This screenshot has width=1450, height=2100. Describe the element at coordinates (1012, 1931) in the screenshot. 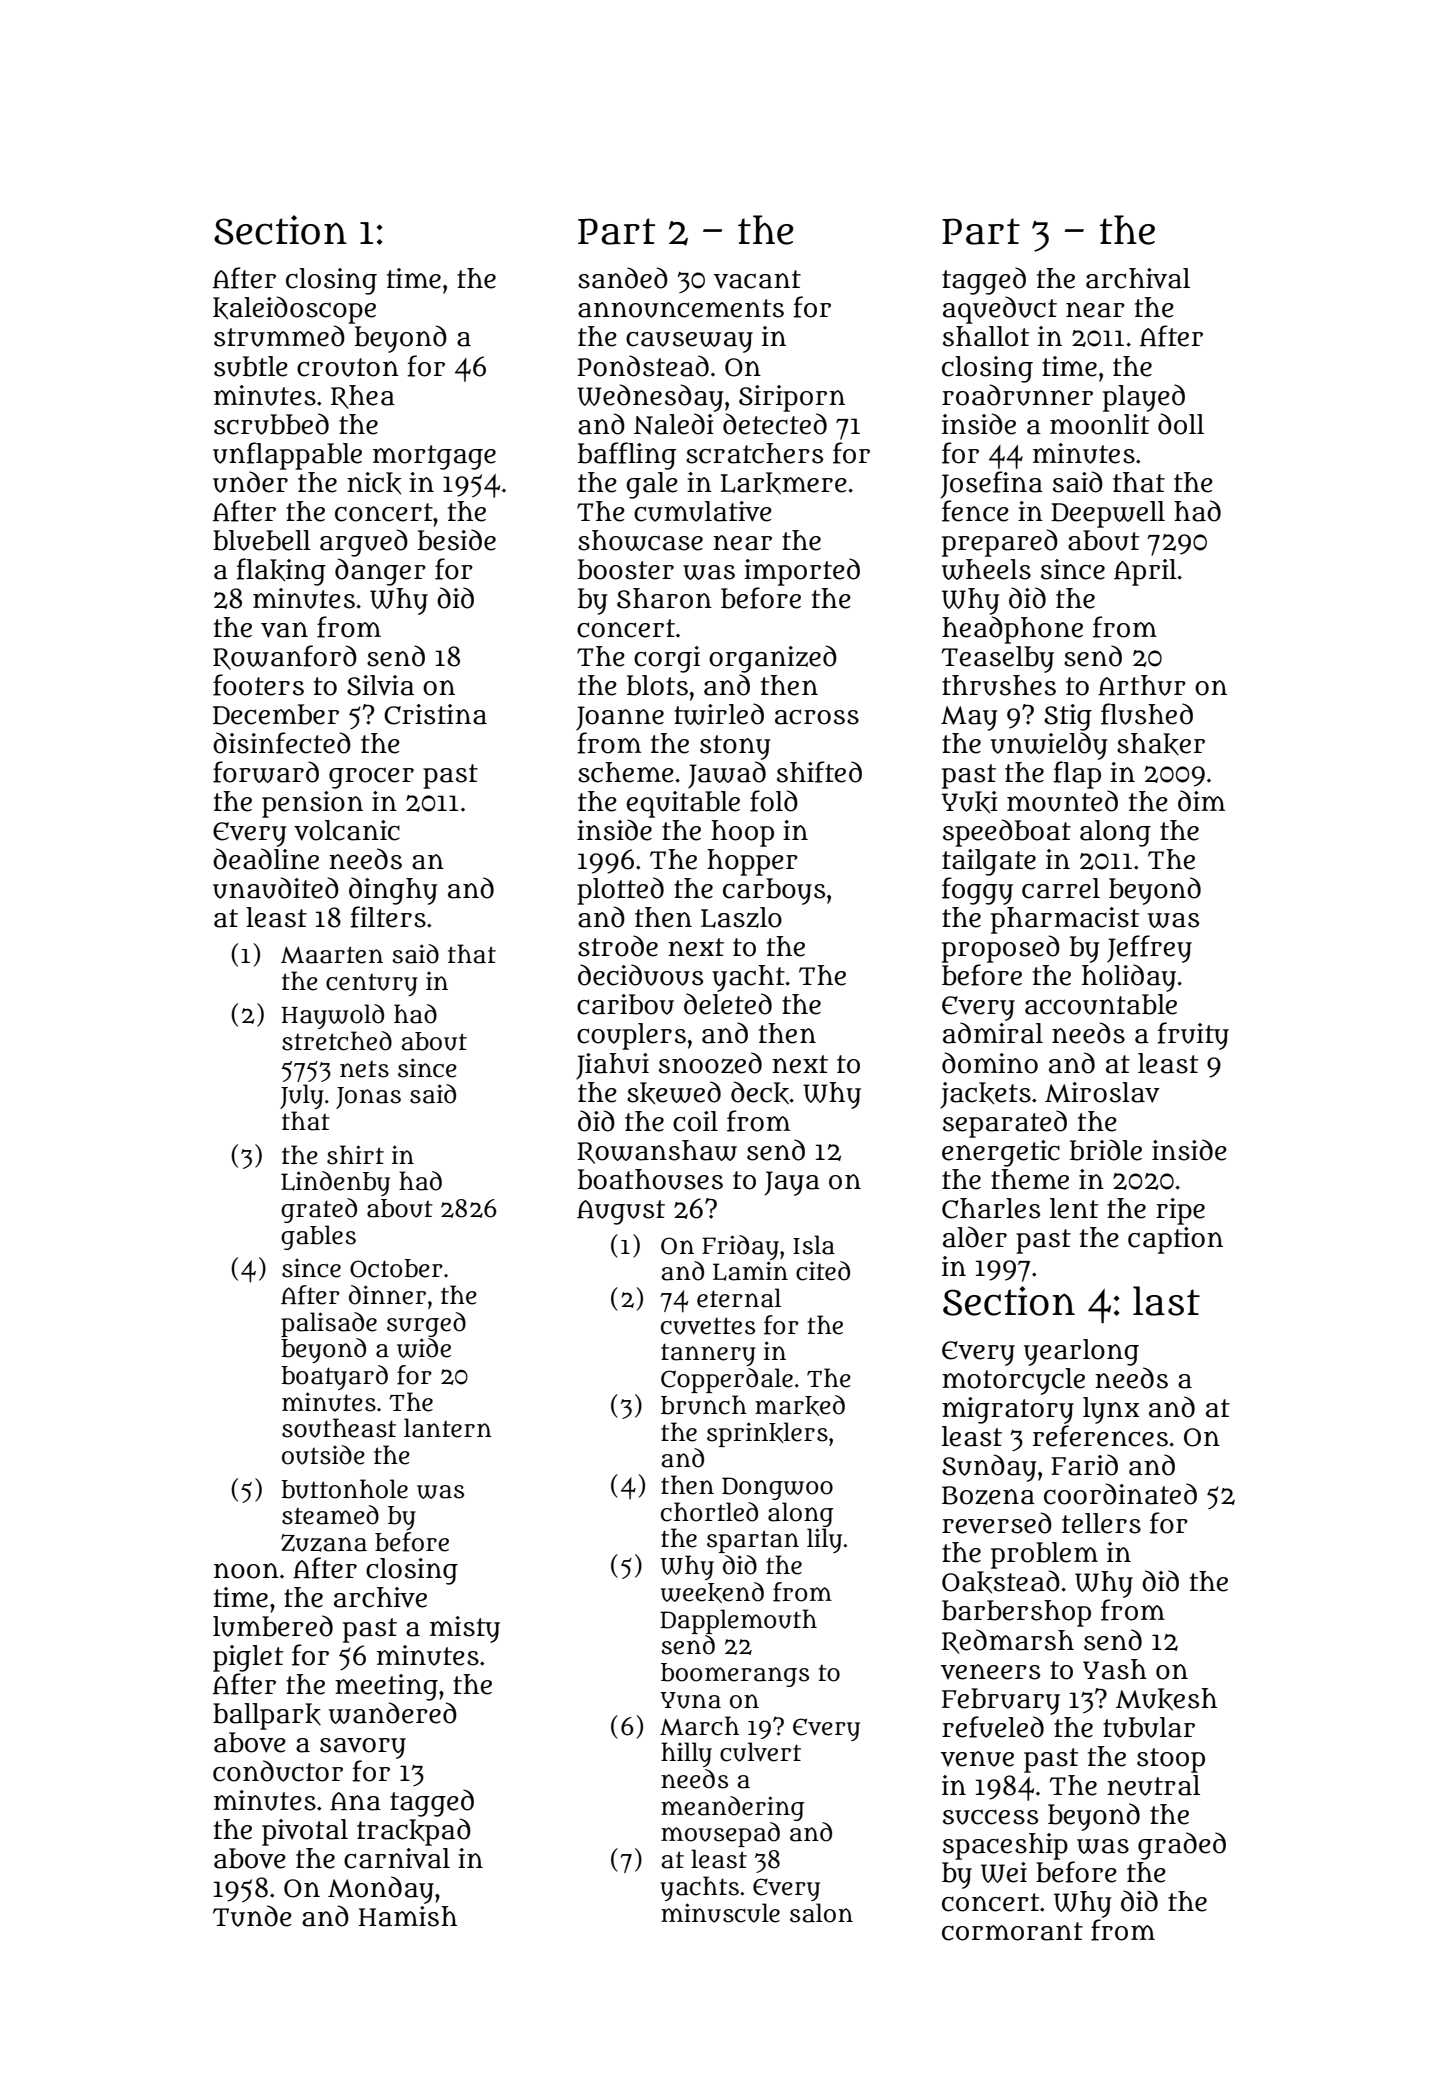

I see `cormorant` at that location.
